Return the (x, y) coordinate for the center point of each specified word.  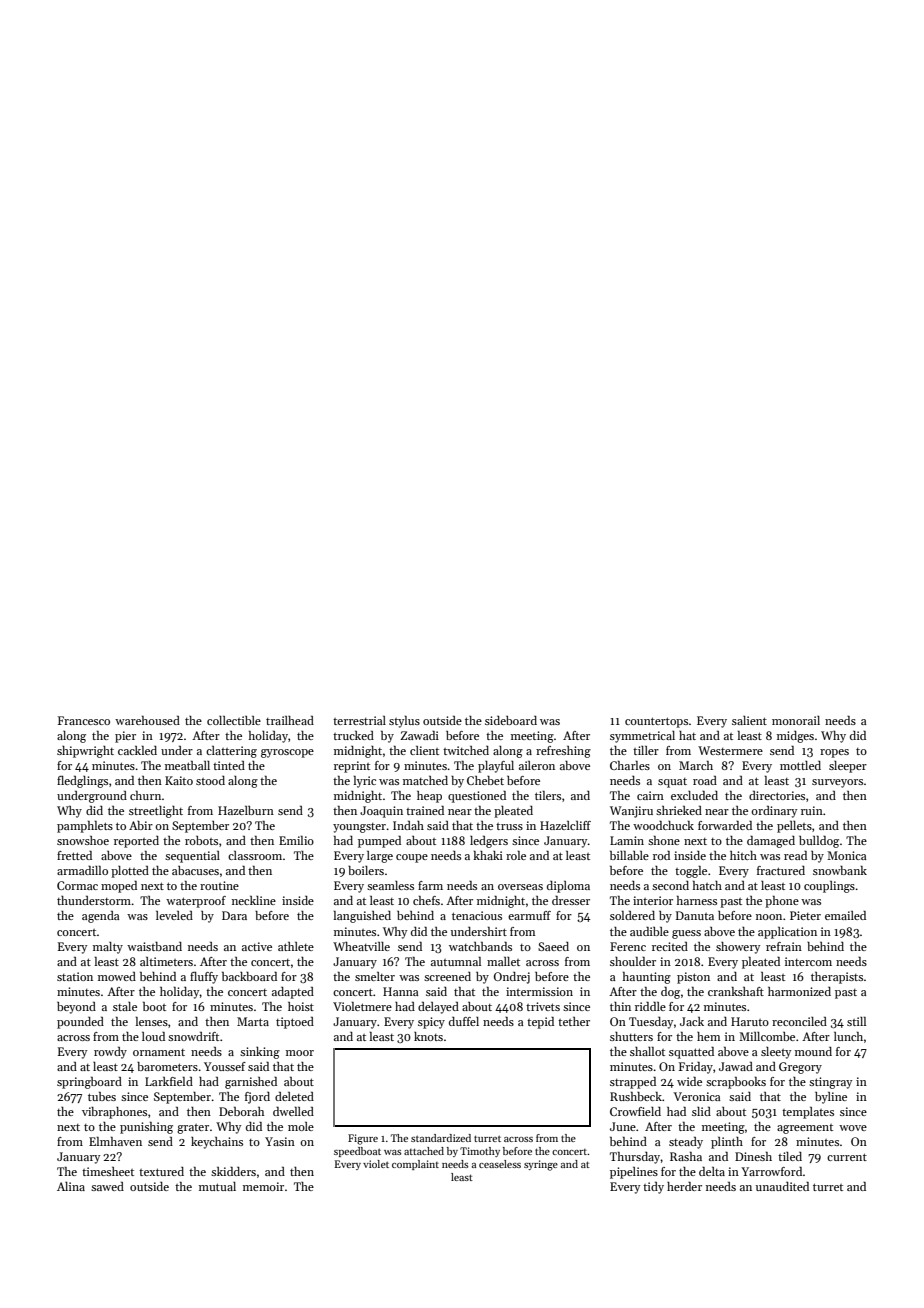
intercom (808, 961)
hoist (301, 1006)
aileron (537, 765)
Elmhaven (115, 1141)
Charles (630, 765)
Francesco (84, 720)
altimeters (166, 961)
